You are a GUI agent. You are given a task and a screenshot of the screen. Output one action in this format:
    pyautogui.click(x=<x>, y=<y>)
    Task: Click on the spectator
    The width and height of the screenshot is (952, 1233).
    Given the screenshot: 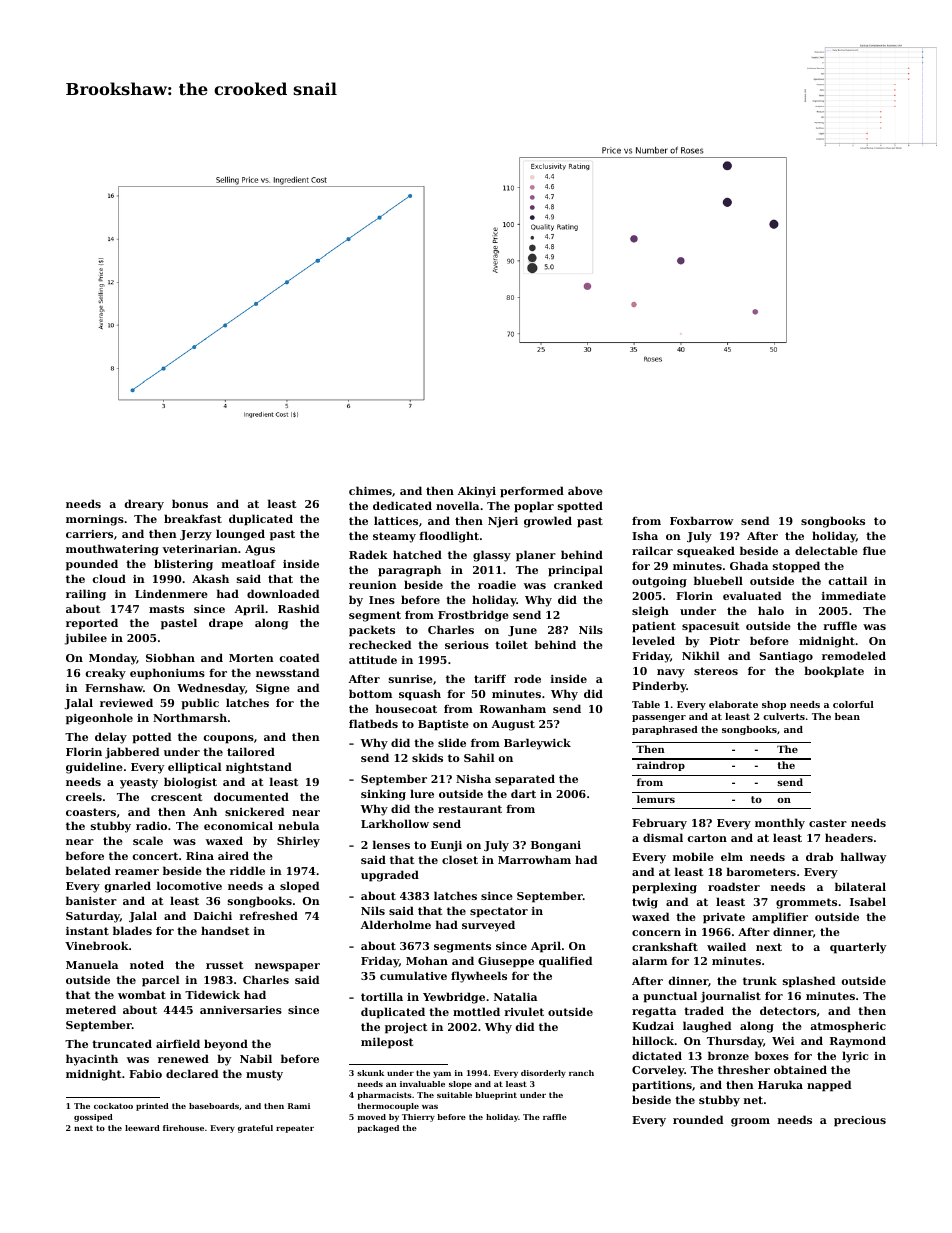 What is the action you would take?
    pyautogui.click(x=499, y=912)
